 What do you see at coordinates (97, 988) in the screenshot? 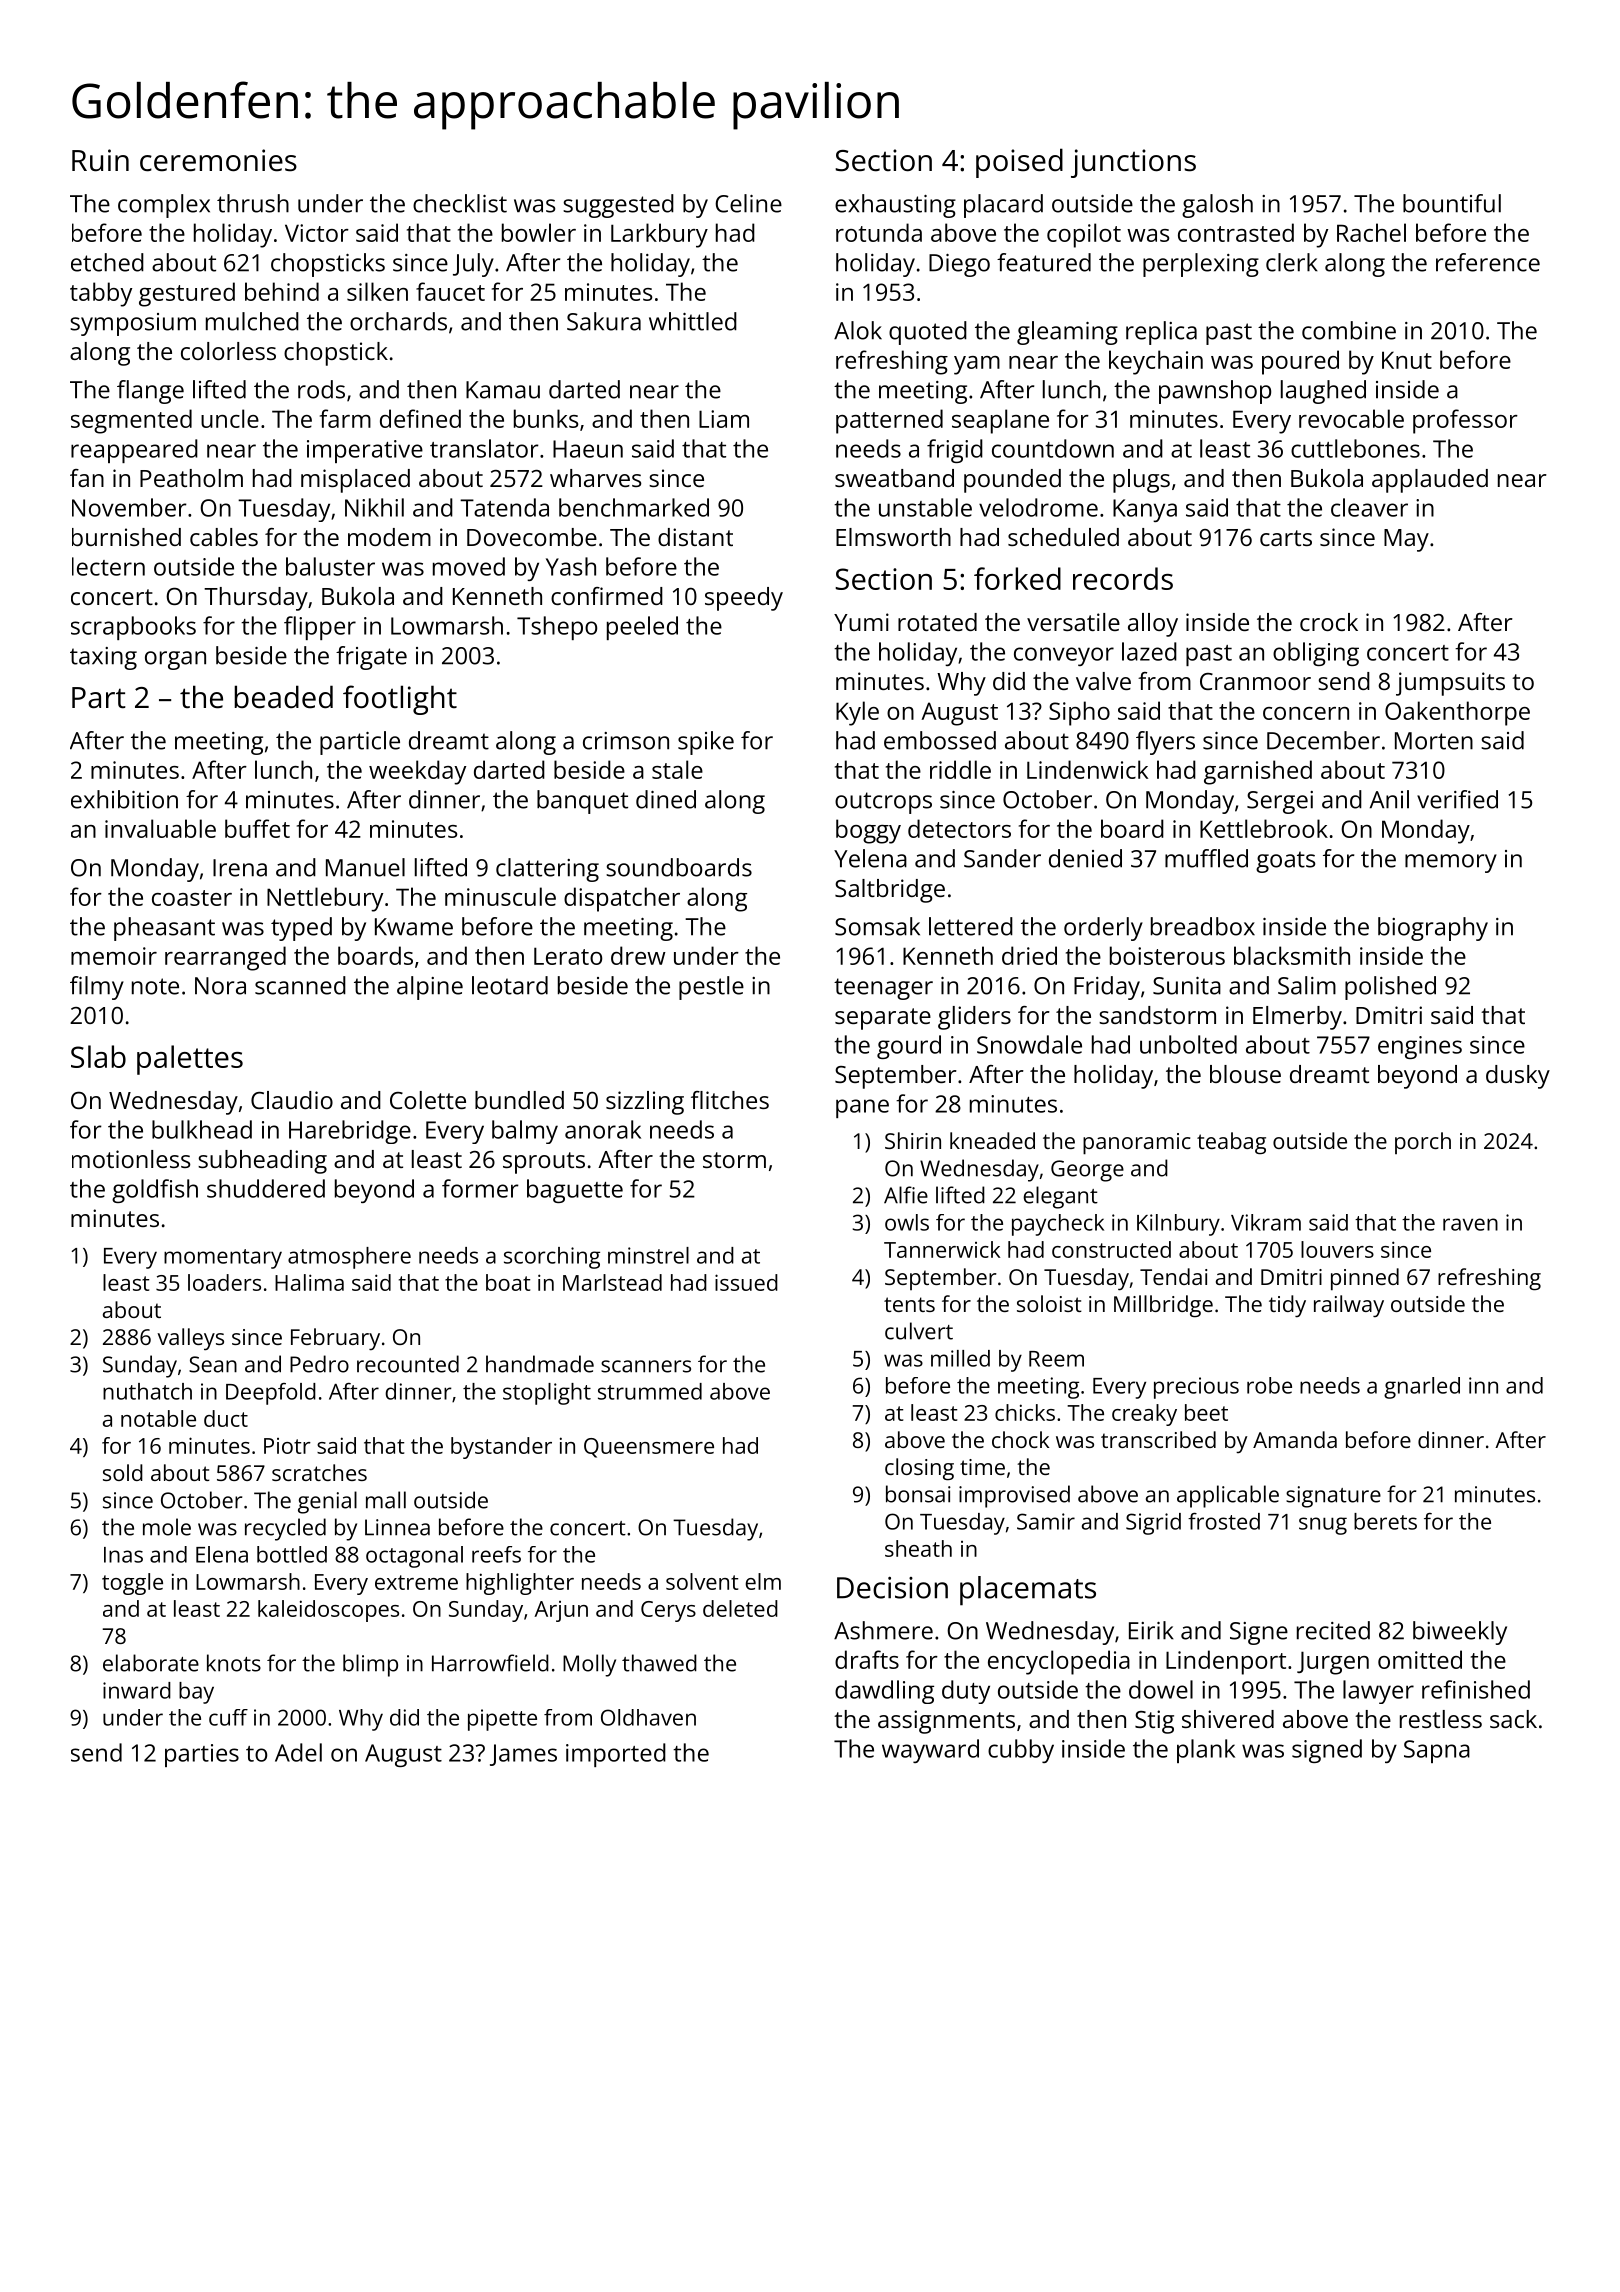
I see `filmy` at bounding box center [97, 988].
